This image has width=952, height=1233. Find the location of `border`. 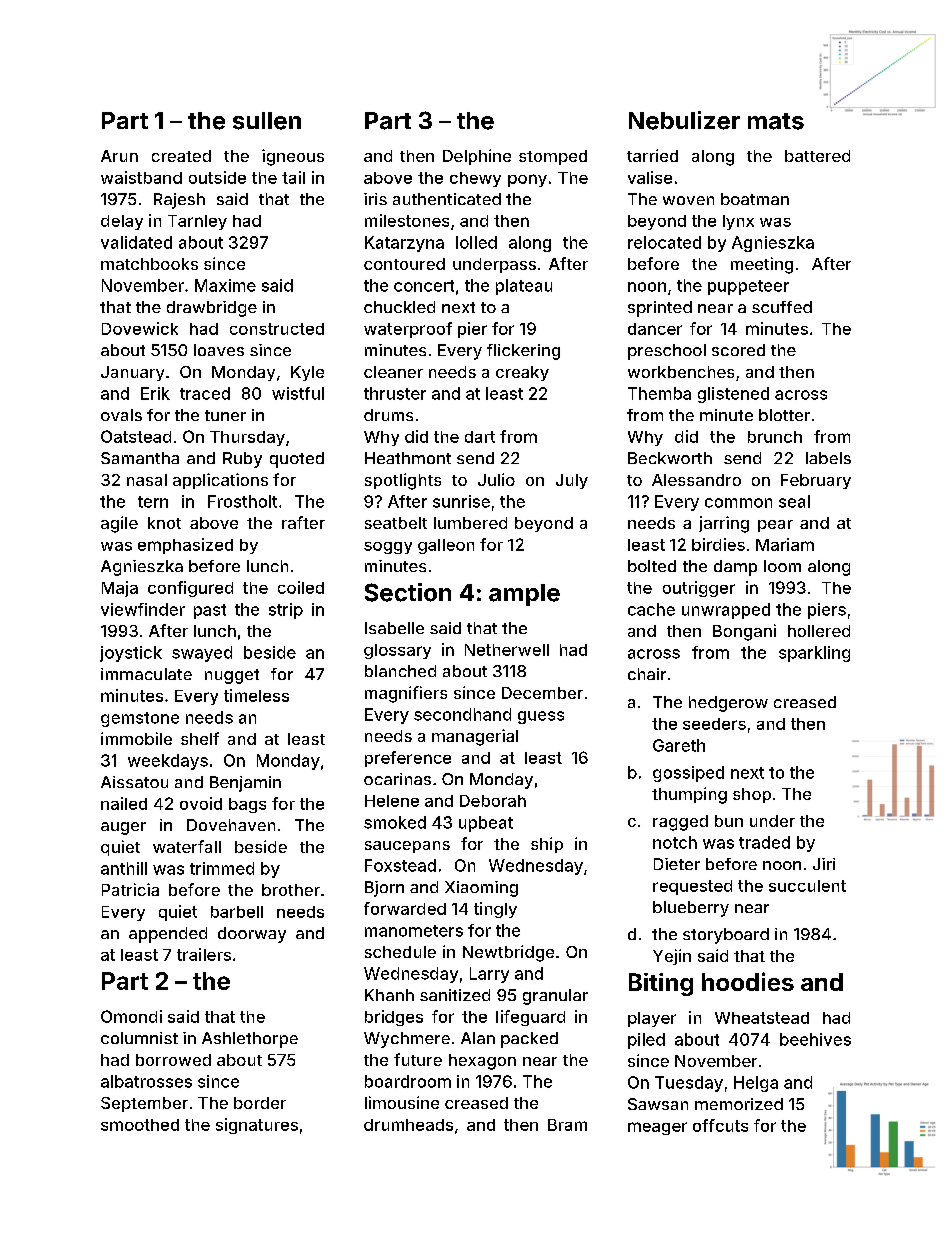

border is located at coordinates (260, 1103).
